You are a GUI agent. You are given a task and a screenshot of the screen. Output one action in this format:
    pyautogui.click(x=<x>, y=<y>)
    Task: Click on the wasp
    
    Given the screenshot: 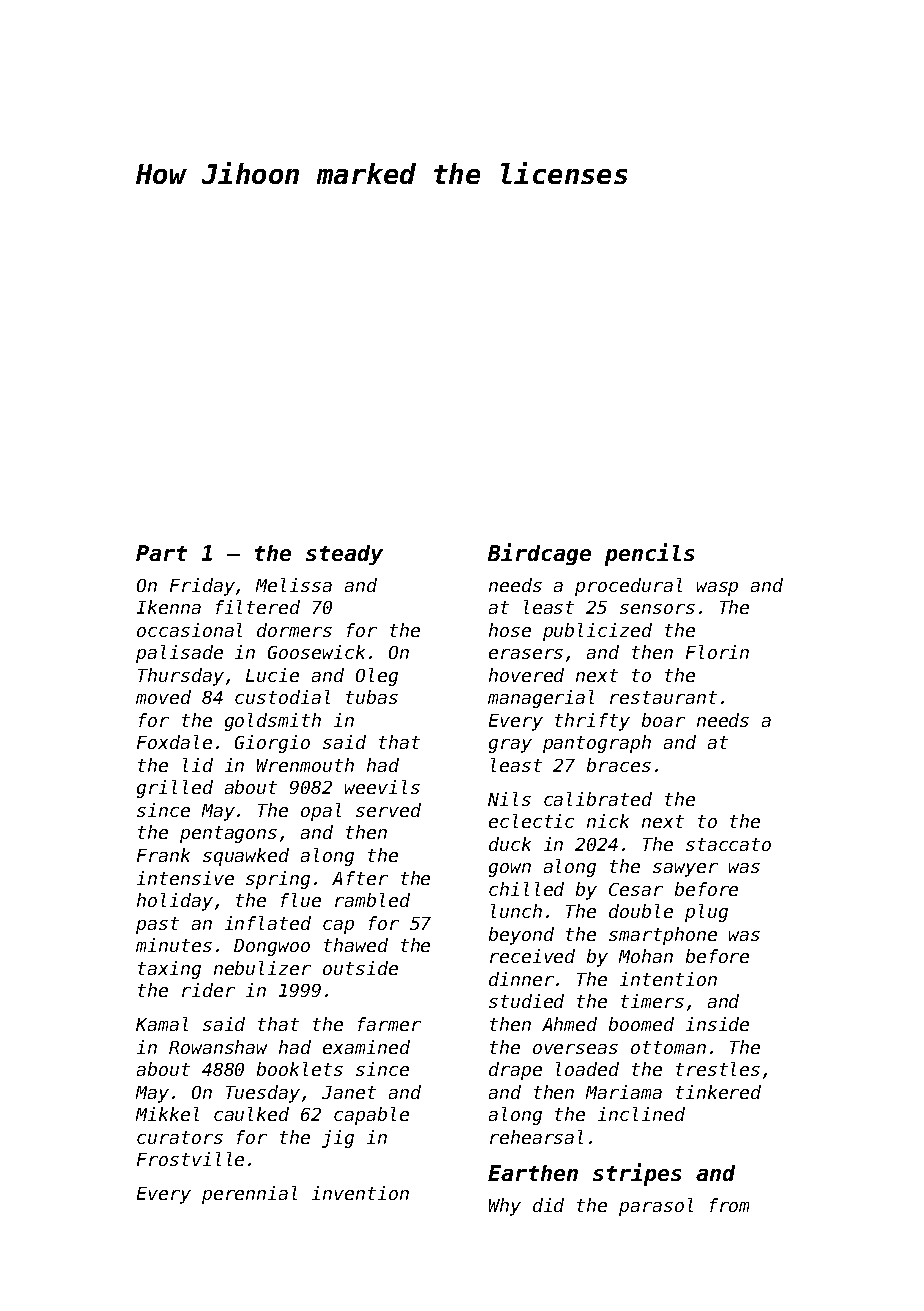 What is the action you would take?
    pyautogui.click(x=717, y=589)
